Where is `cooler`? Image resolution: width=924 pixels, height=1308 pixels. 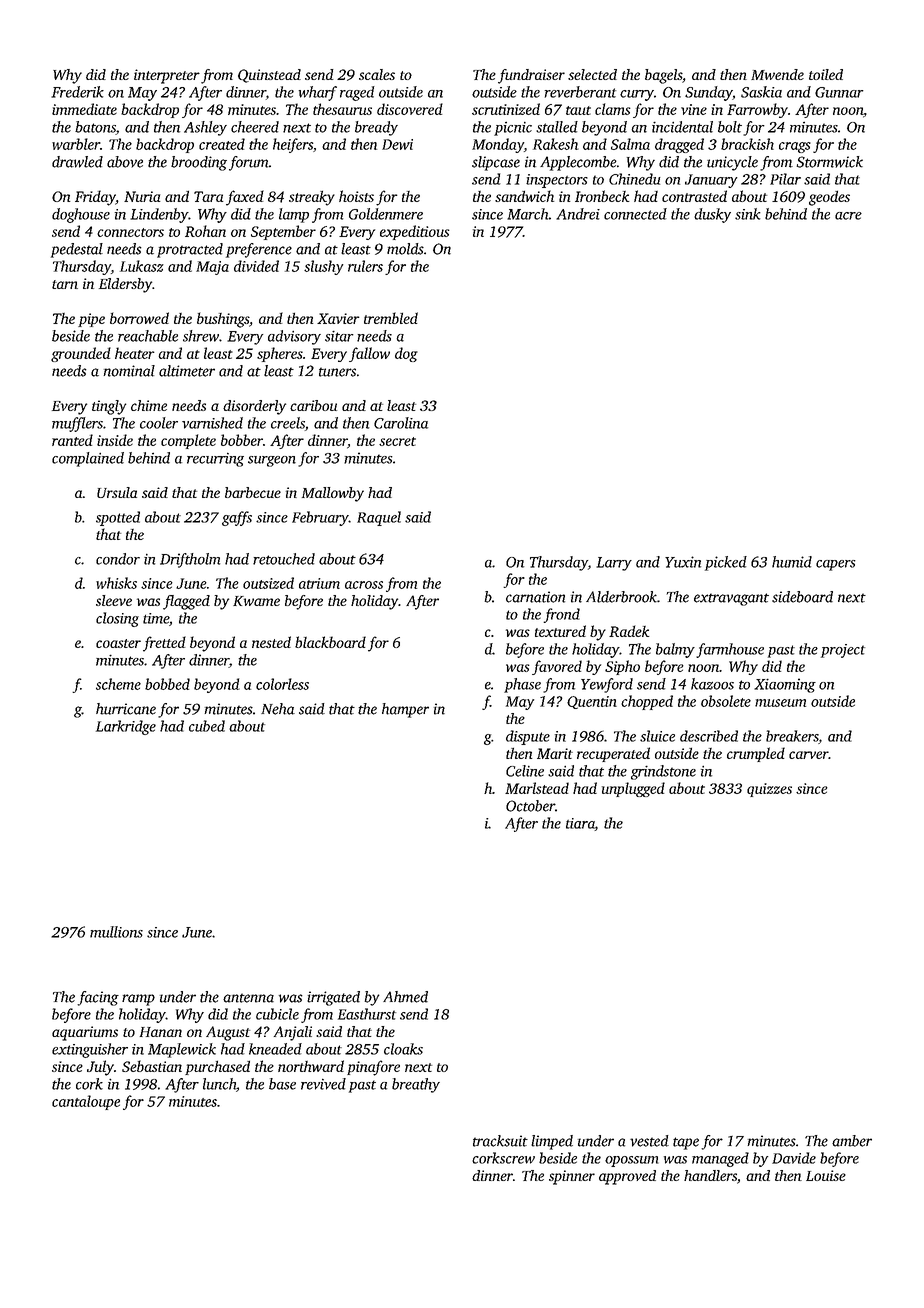
cooler is located at coordinates (159, 423).
